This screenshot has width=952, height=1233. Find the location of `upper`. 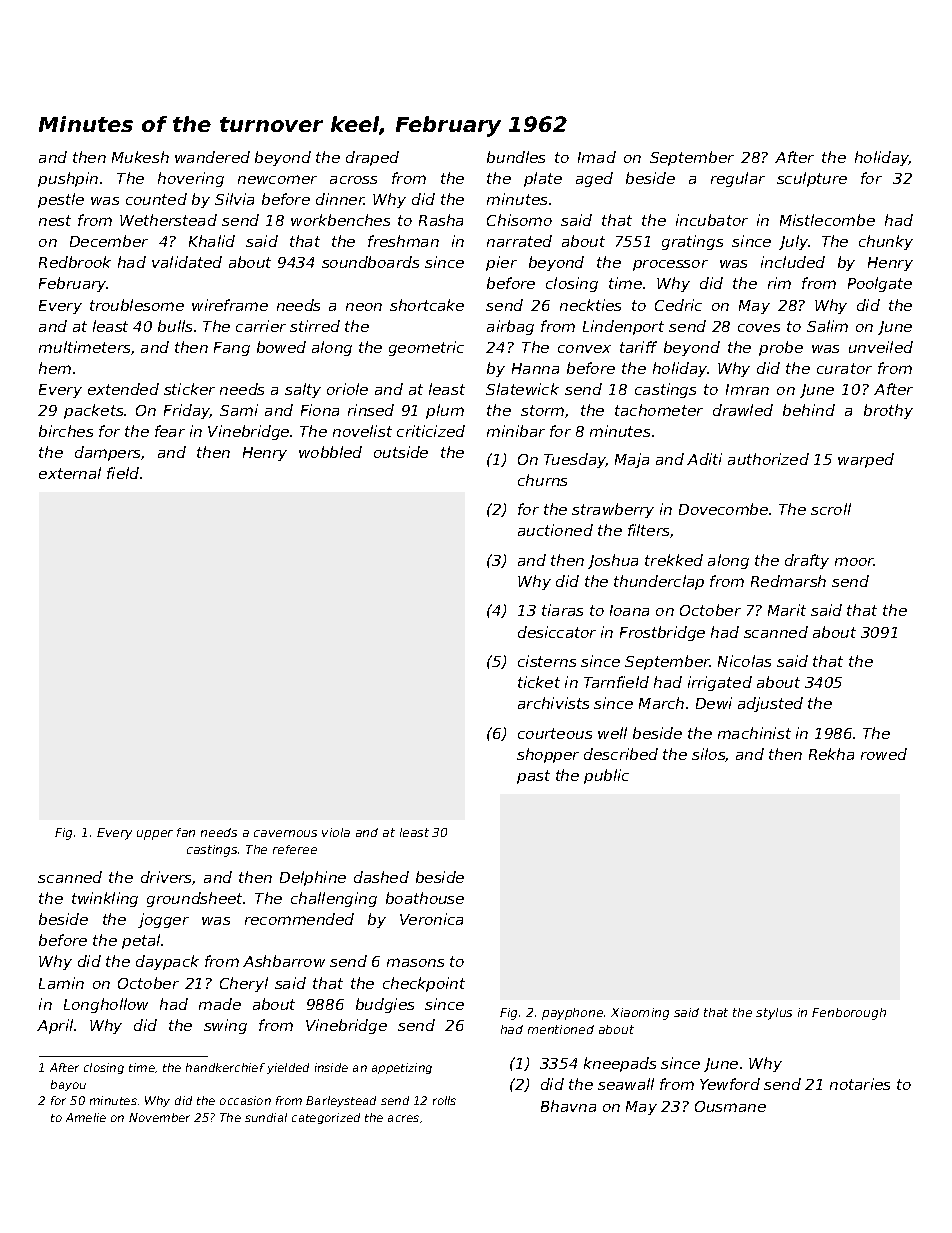

upper is located at coordinates (155, 835).
